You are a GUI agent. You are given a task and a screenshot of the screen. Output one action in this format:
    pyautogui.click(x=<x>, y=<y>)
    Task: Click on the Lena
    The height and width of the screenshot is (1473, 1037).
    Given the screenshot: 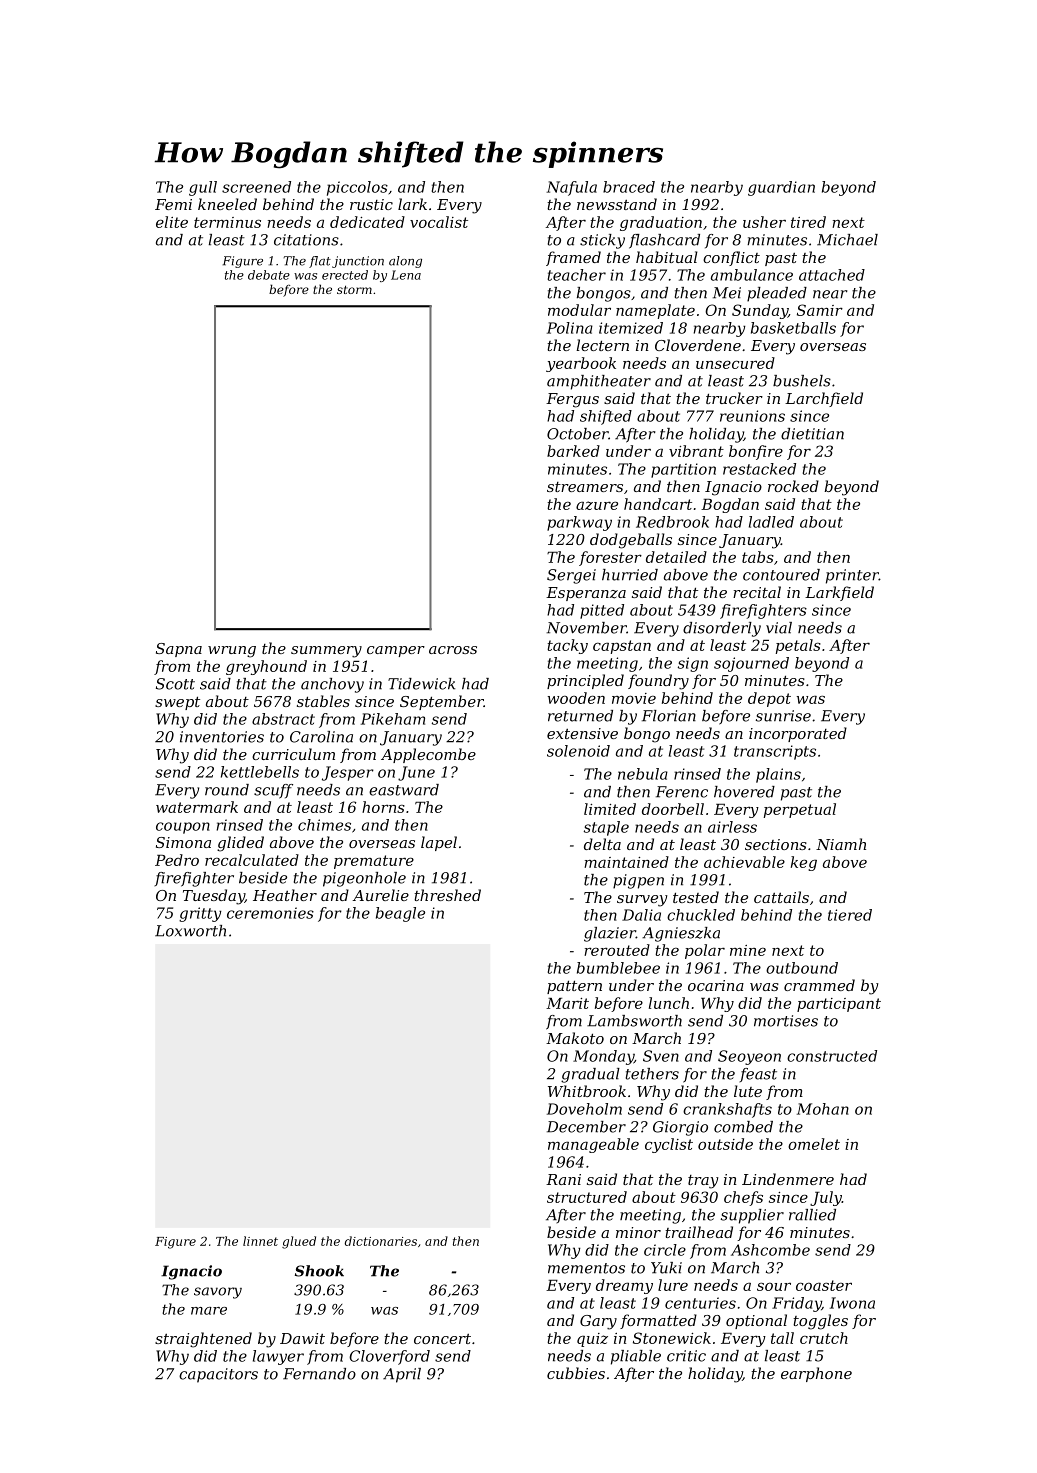 What is the action you would take?
    pyautogui.click(x=406, y=275)
